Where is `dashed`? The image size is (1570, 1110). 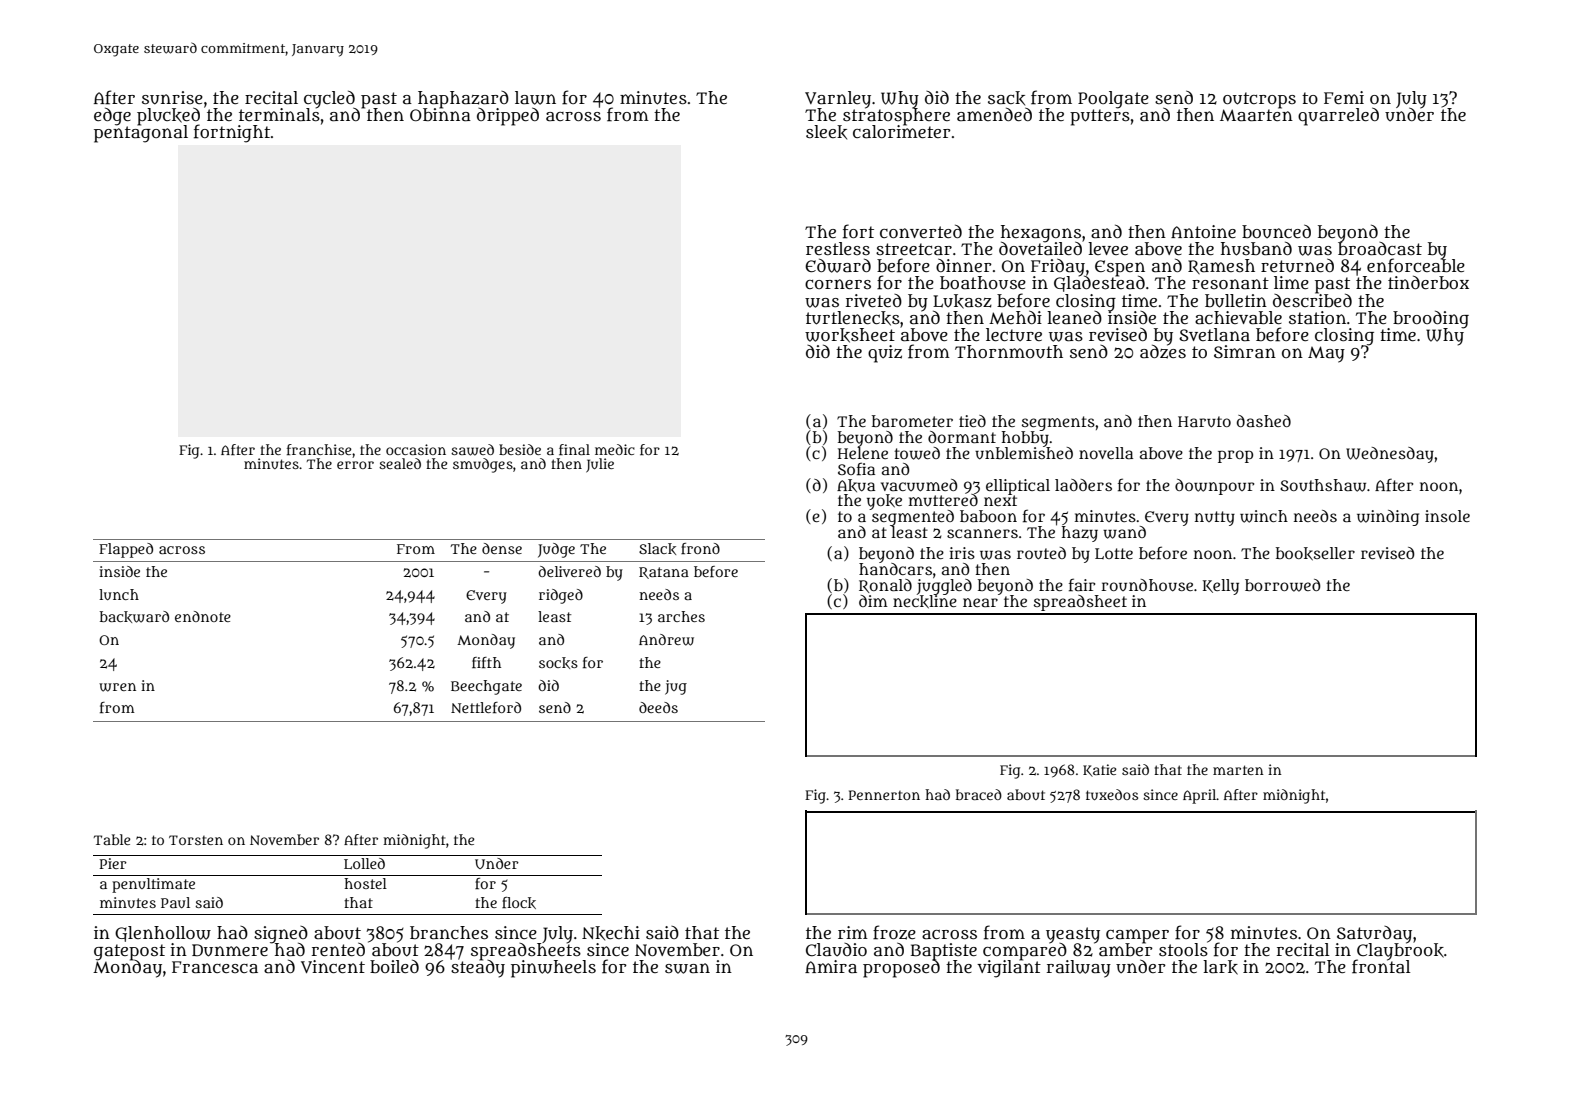
dashed is located at coordinates (1264, 421).
